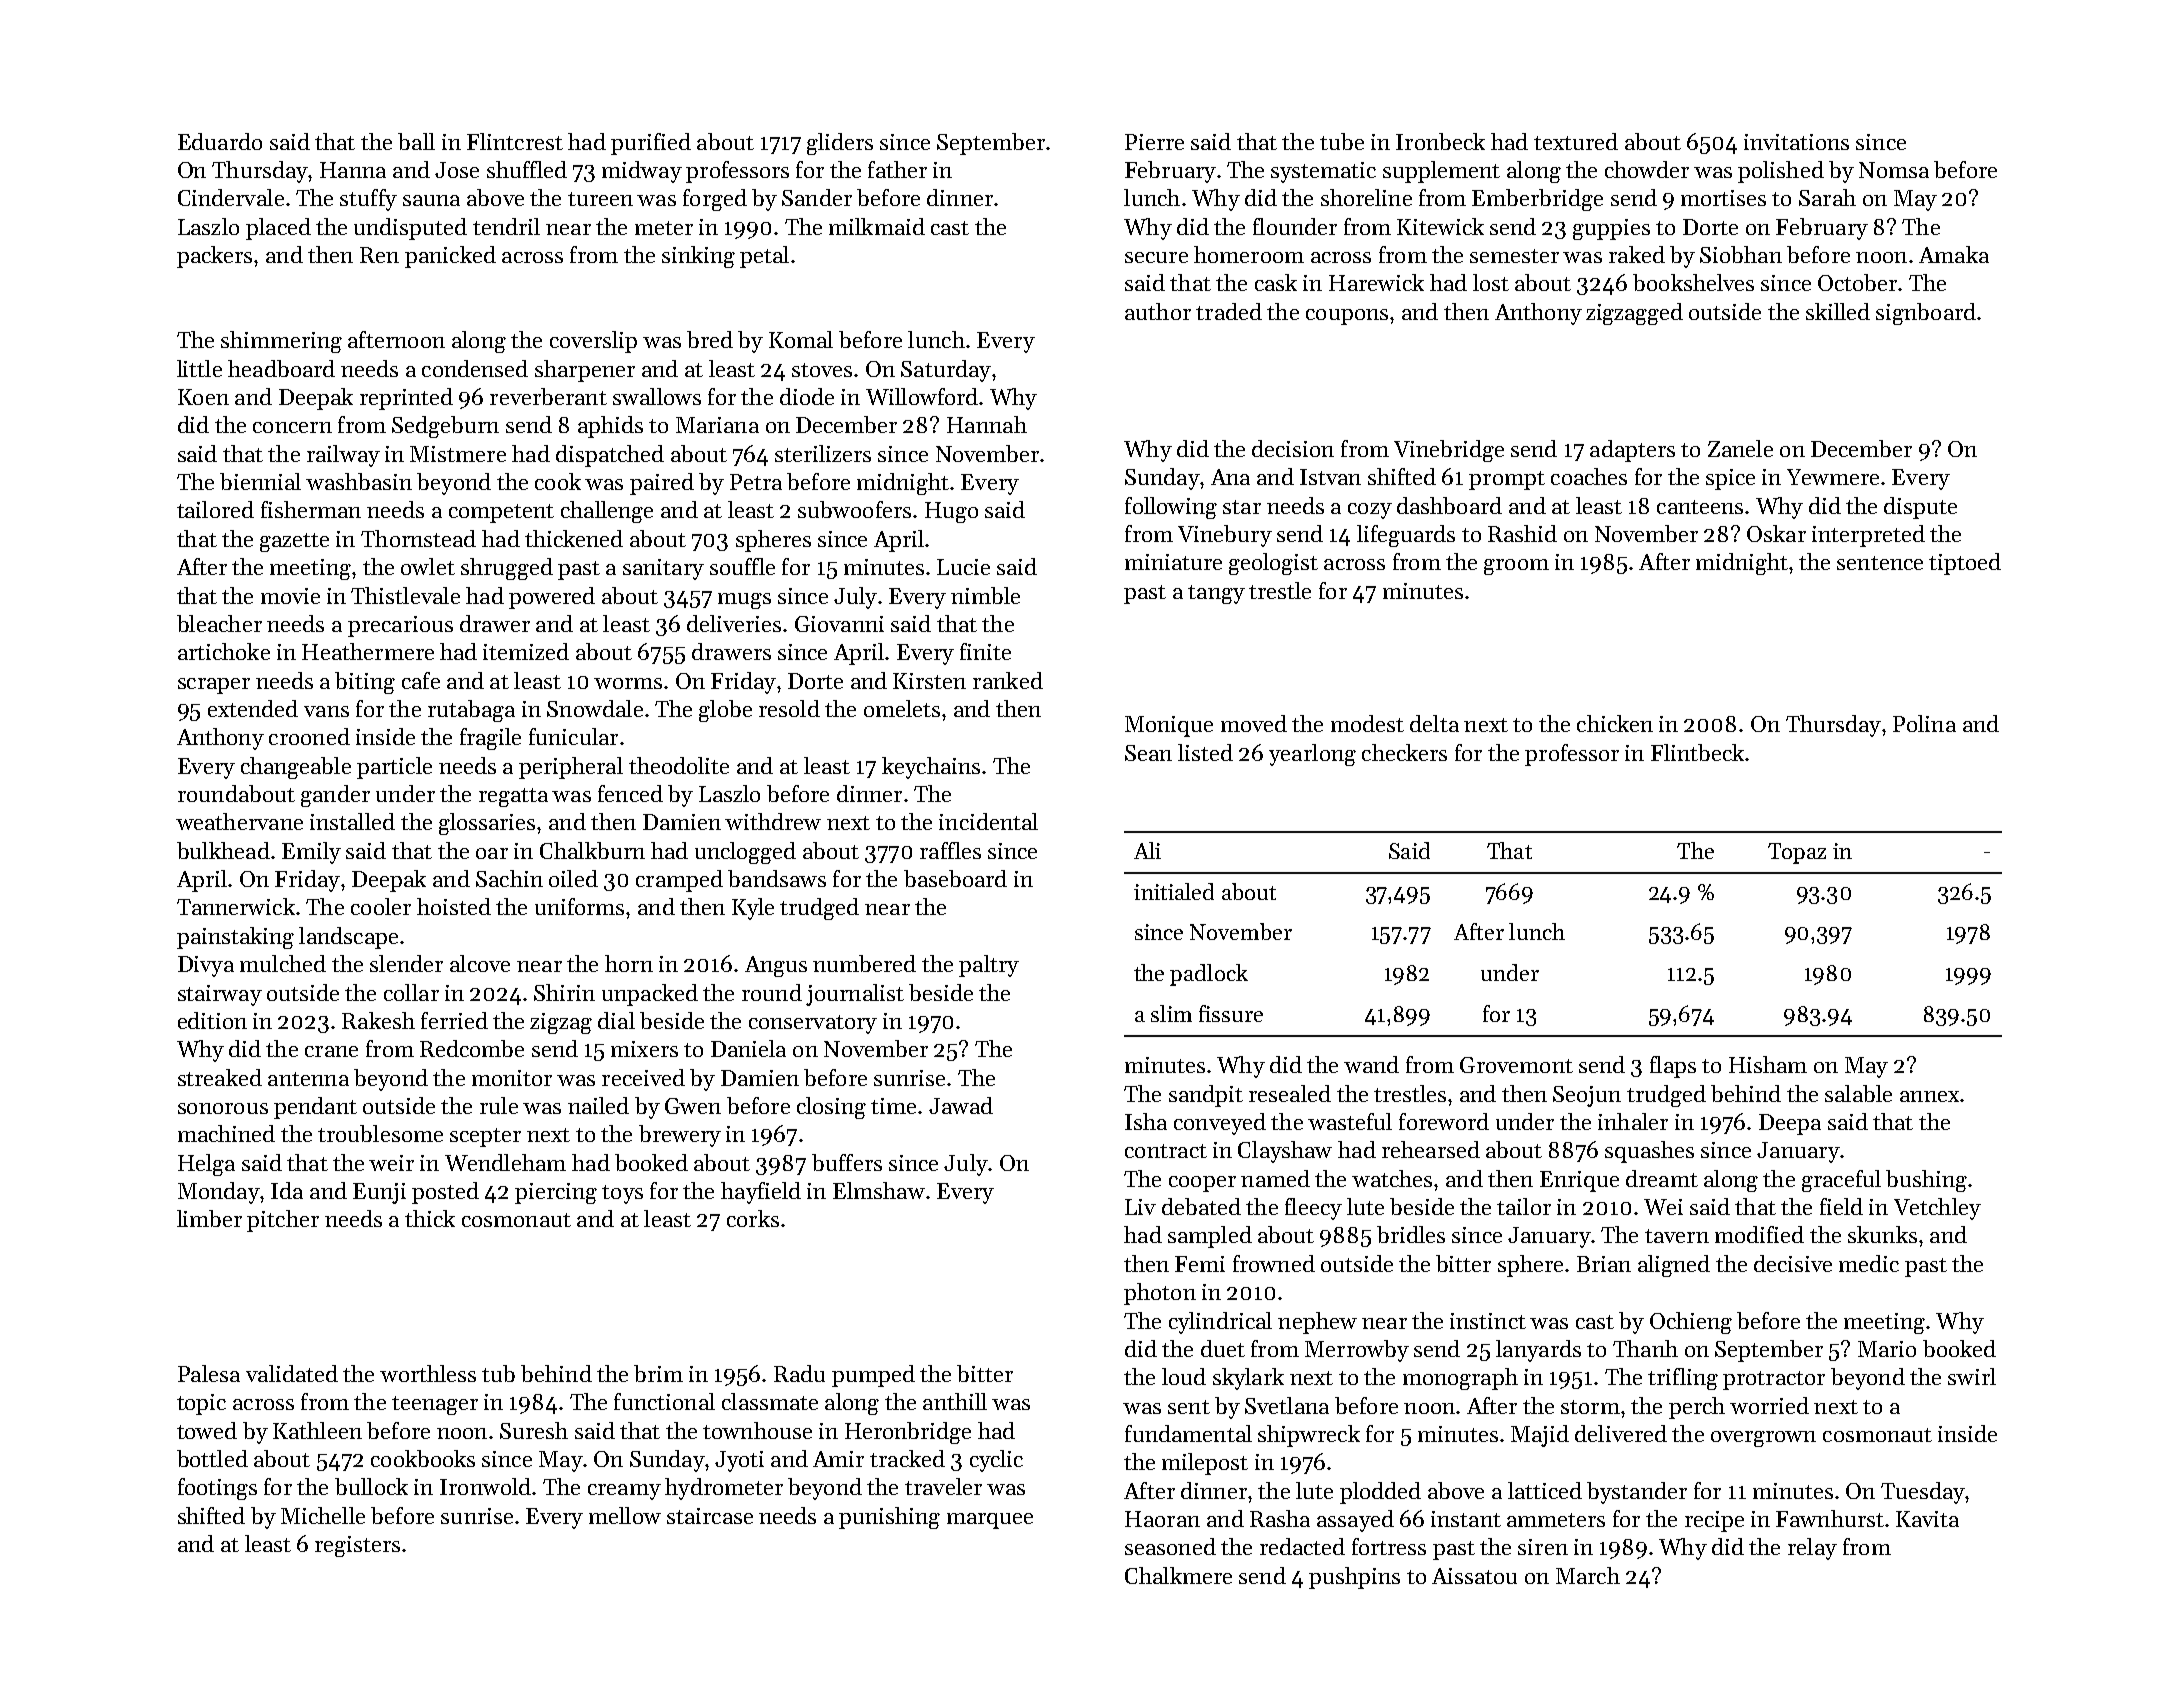 This page has height=1683, width=2178. I want to click on Oskar, so click(1776, 533).
